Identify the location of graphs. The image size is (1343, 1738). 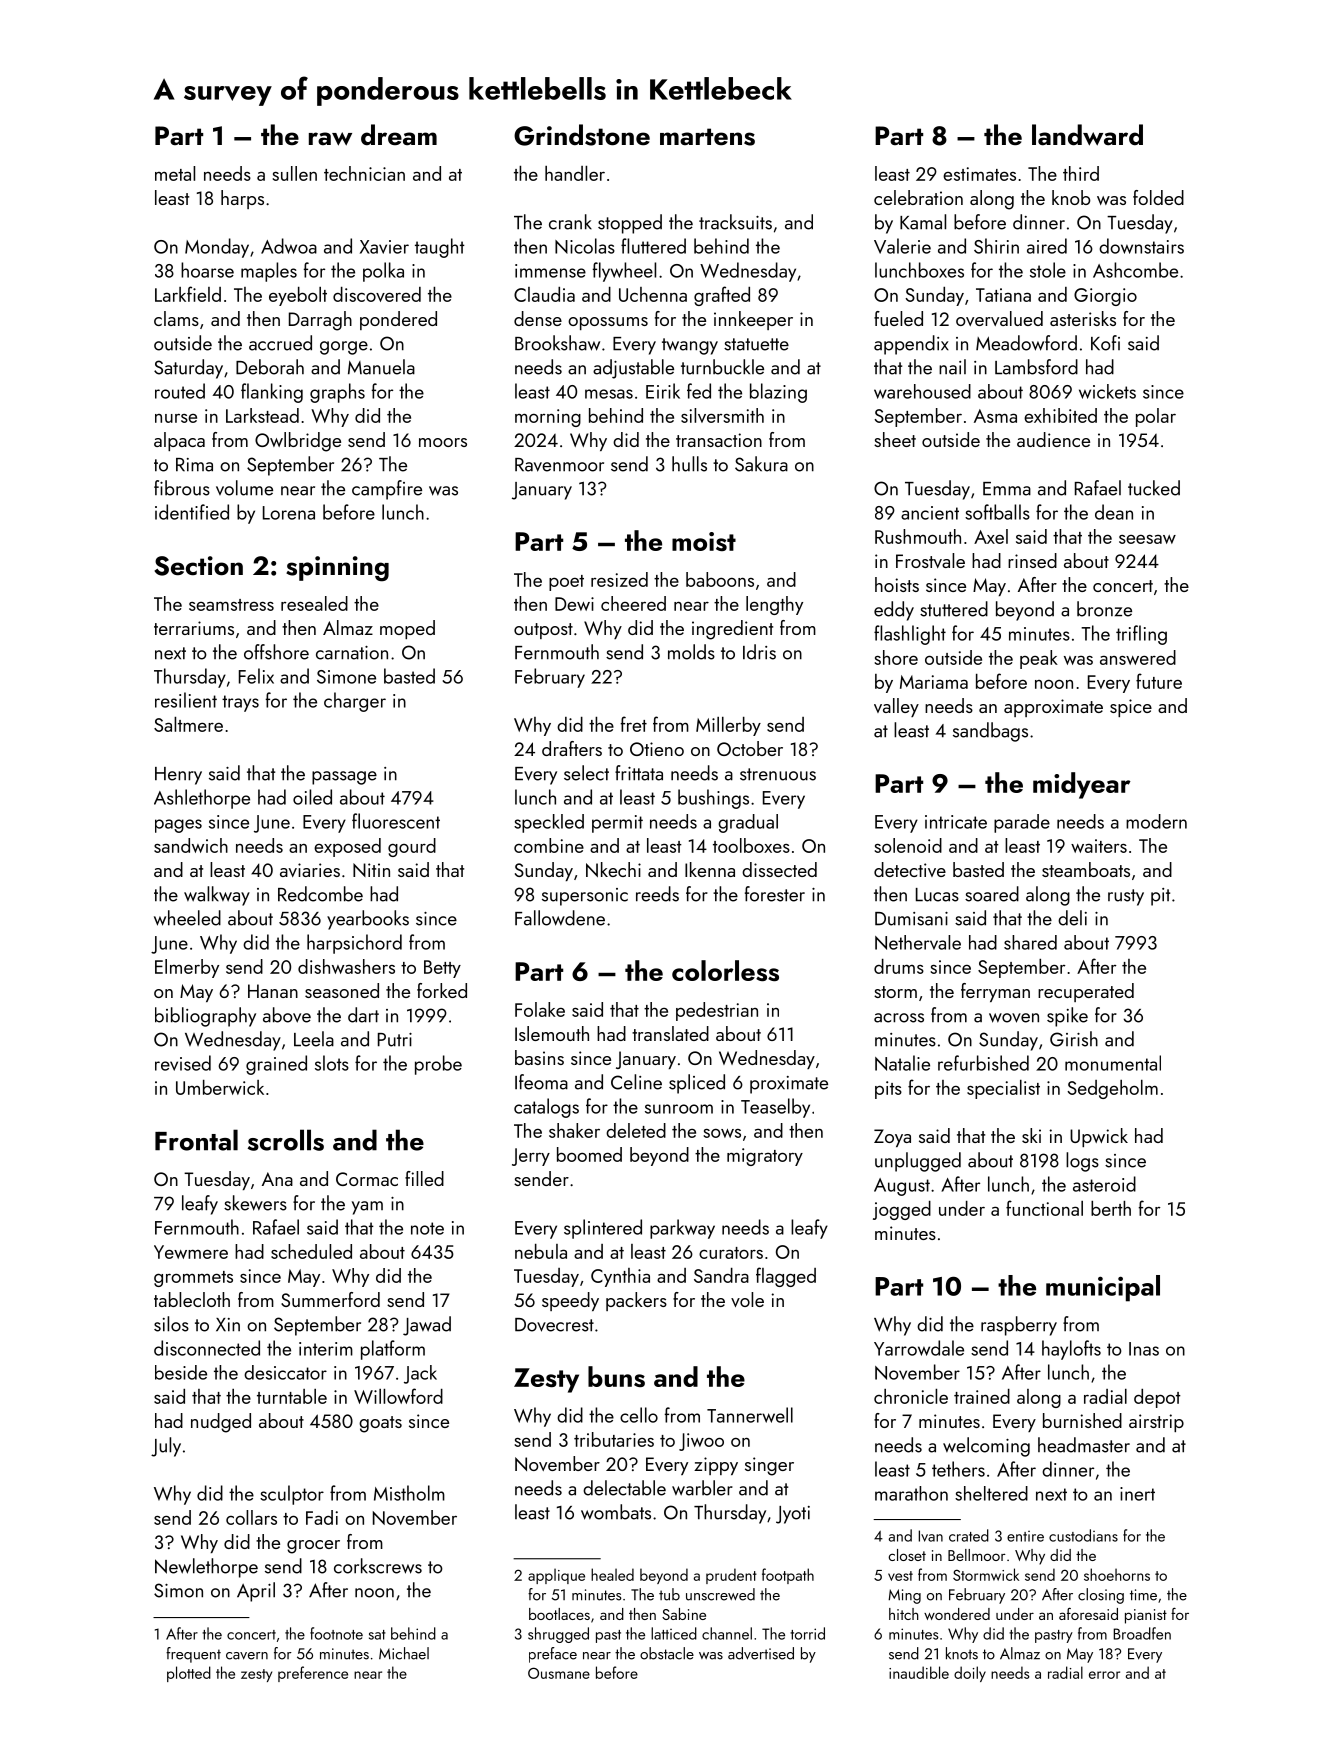
(337, 393).
